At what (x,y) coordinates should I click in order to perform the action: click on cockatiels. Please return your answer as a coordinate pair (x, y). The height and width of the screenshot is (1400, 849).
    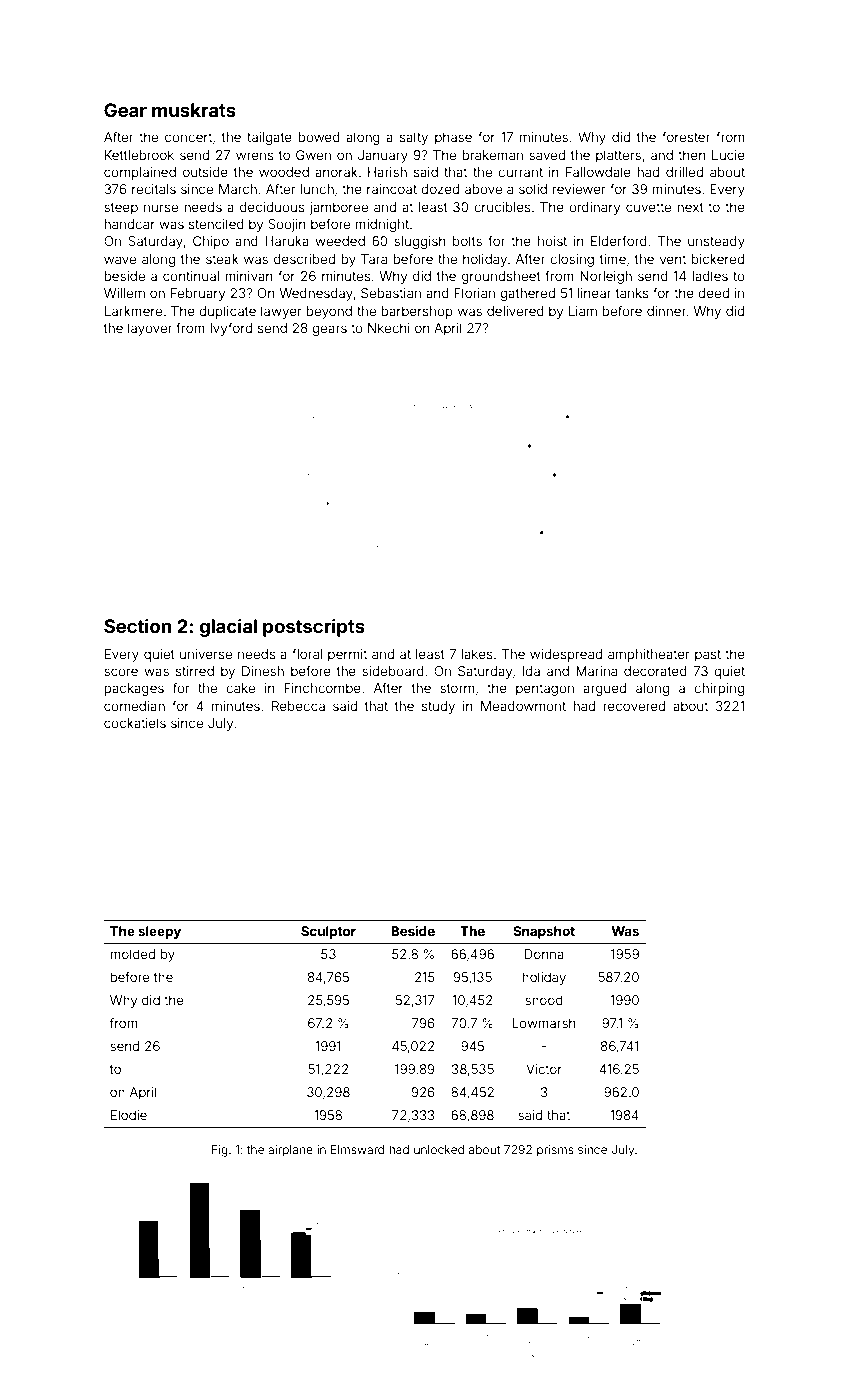
    Looking at the image, I should click on (135, 723).
